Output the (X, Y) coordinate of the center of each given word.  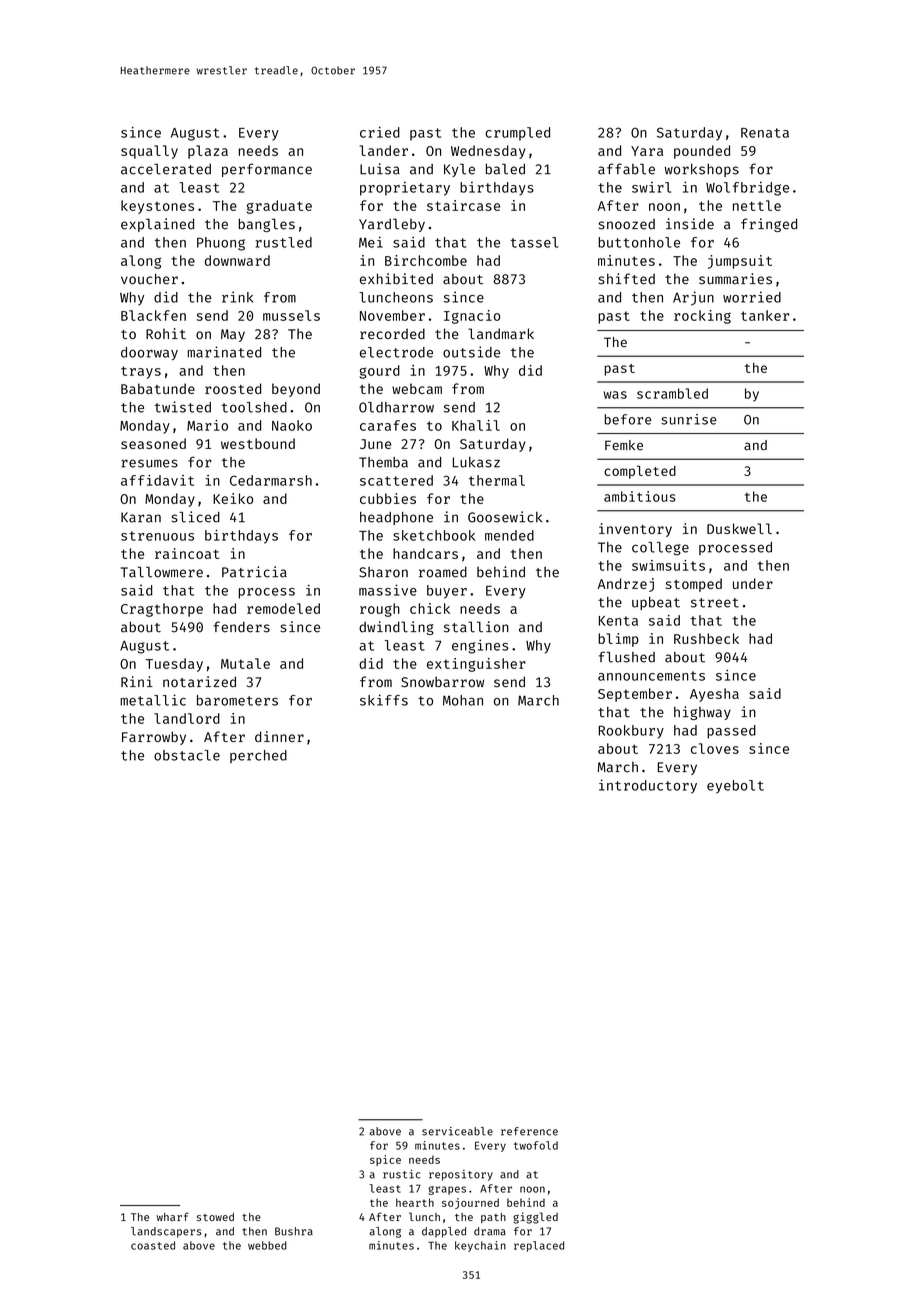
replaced (539, 1246)
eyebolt (735, 787)
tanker (765, 315)
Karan (141, 517)
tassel (535, 242)
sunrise (689, 419)
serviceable (457, 1131)
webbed (267, 1245)
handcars (425, 553)
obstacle (187, 755)
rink (237, 297)
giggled (535, 1218)
